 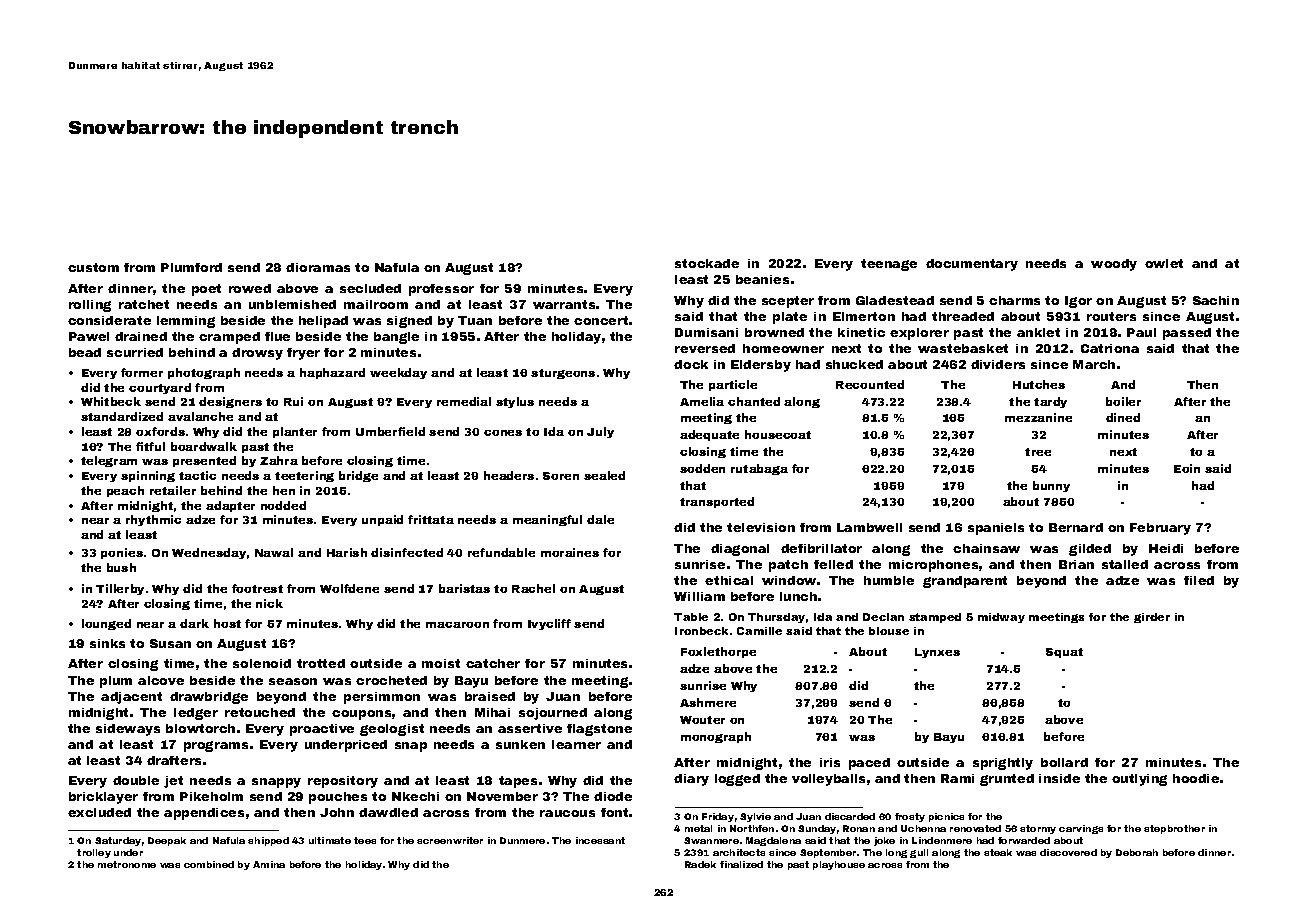 I want to click on Ashmere, so click(x=708, y=702).
